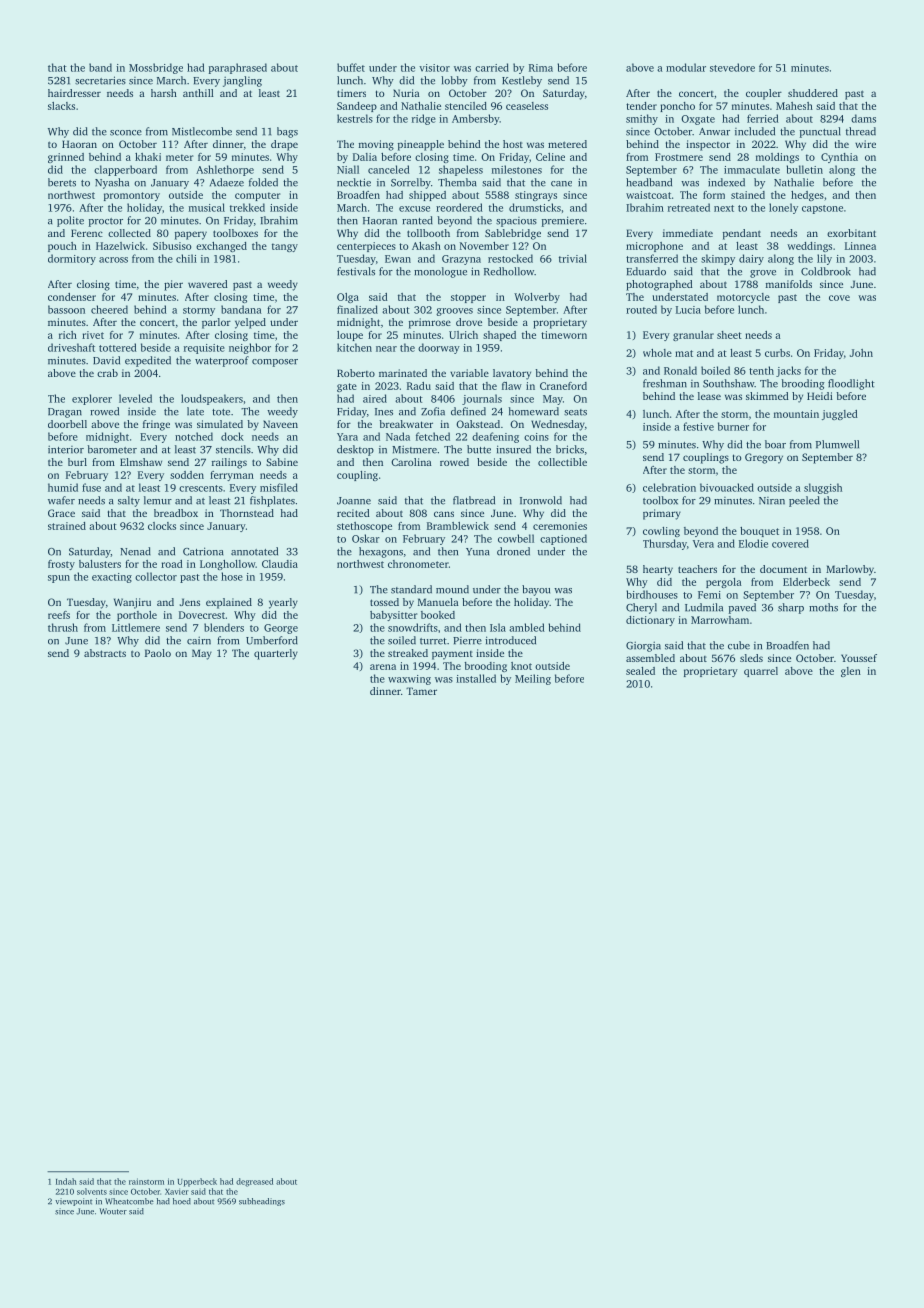 The image size is (924, 1308). What do you see at coordinates (148, 361) in the document?
I see `expedited` at bounding box center [148, 361].
